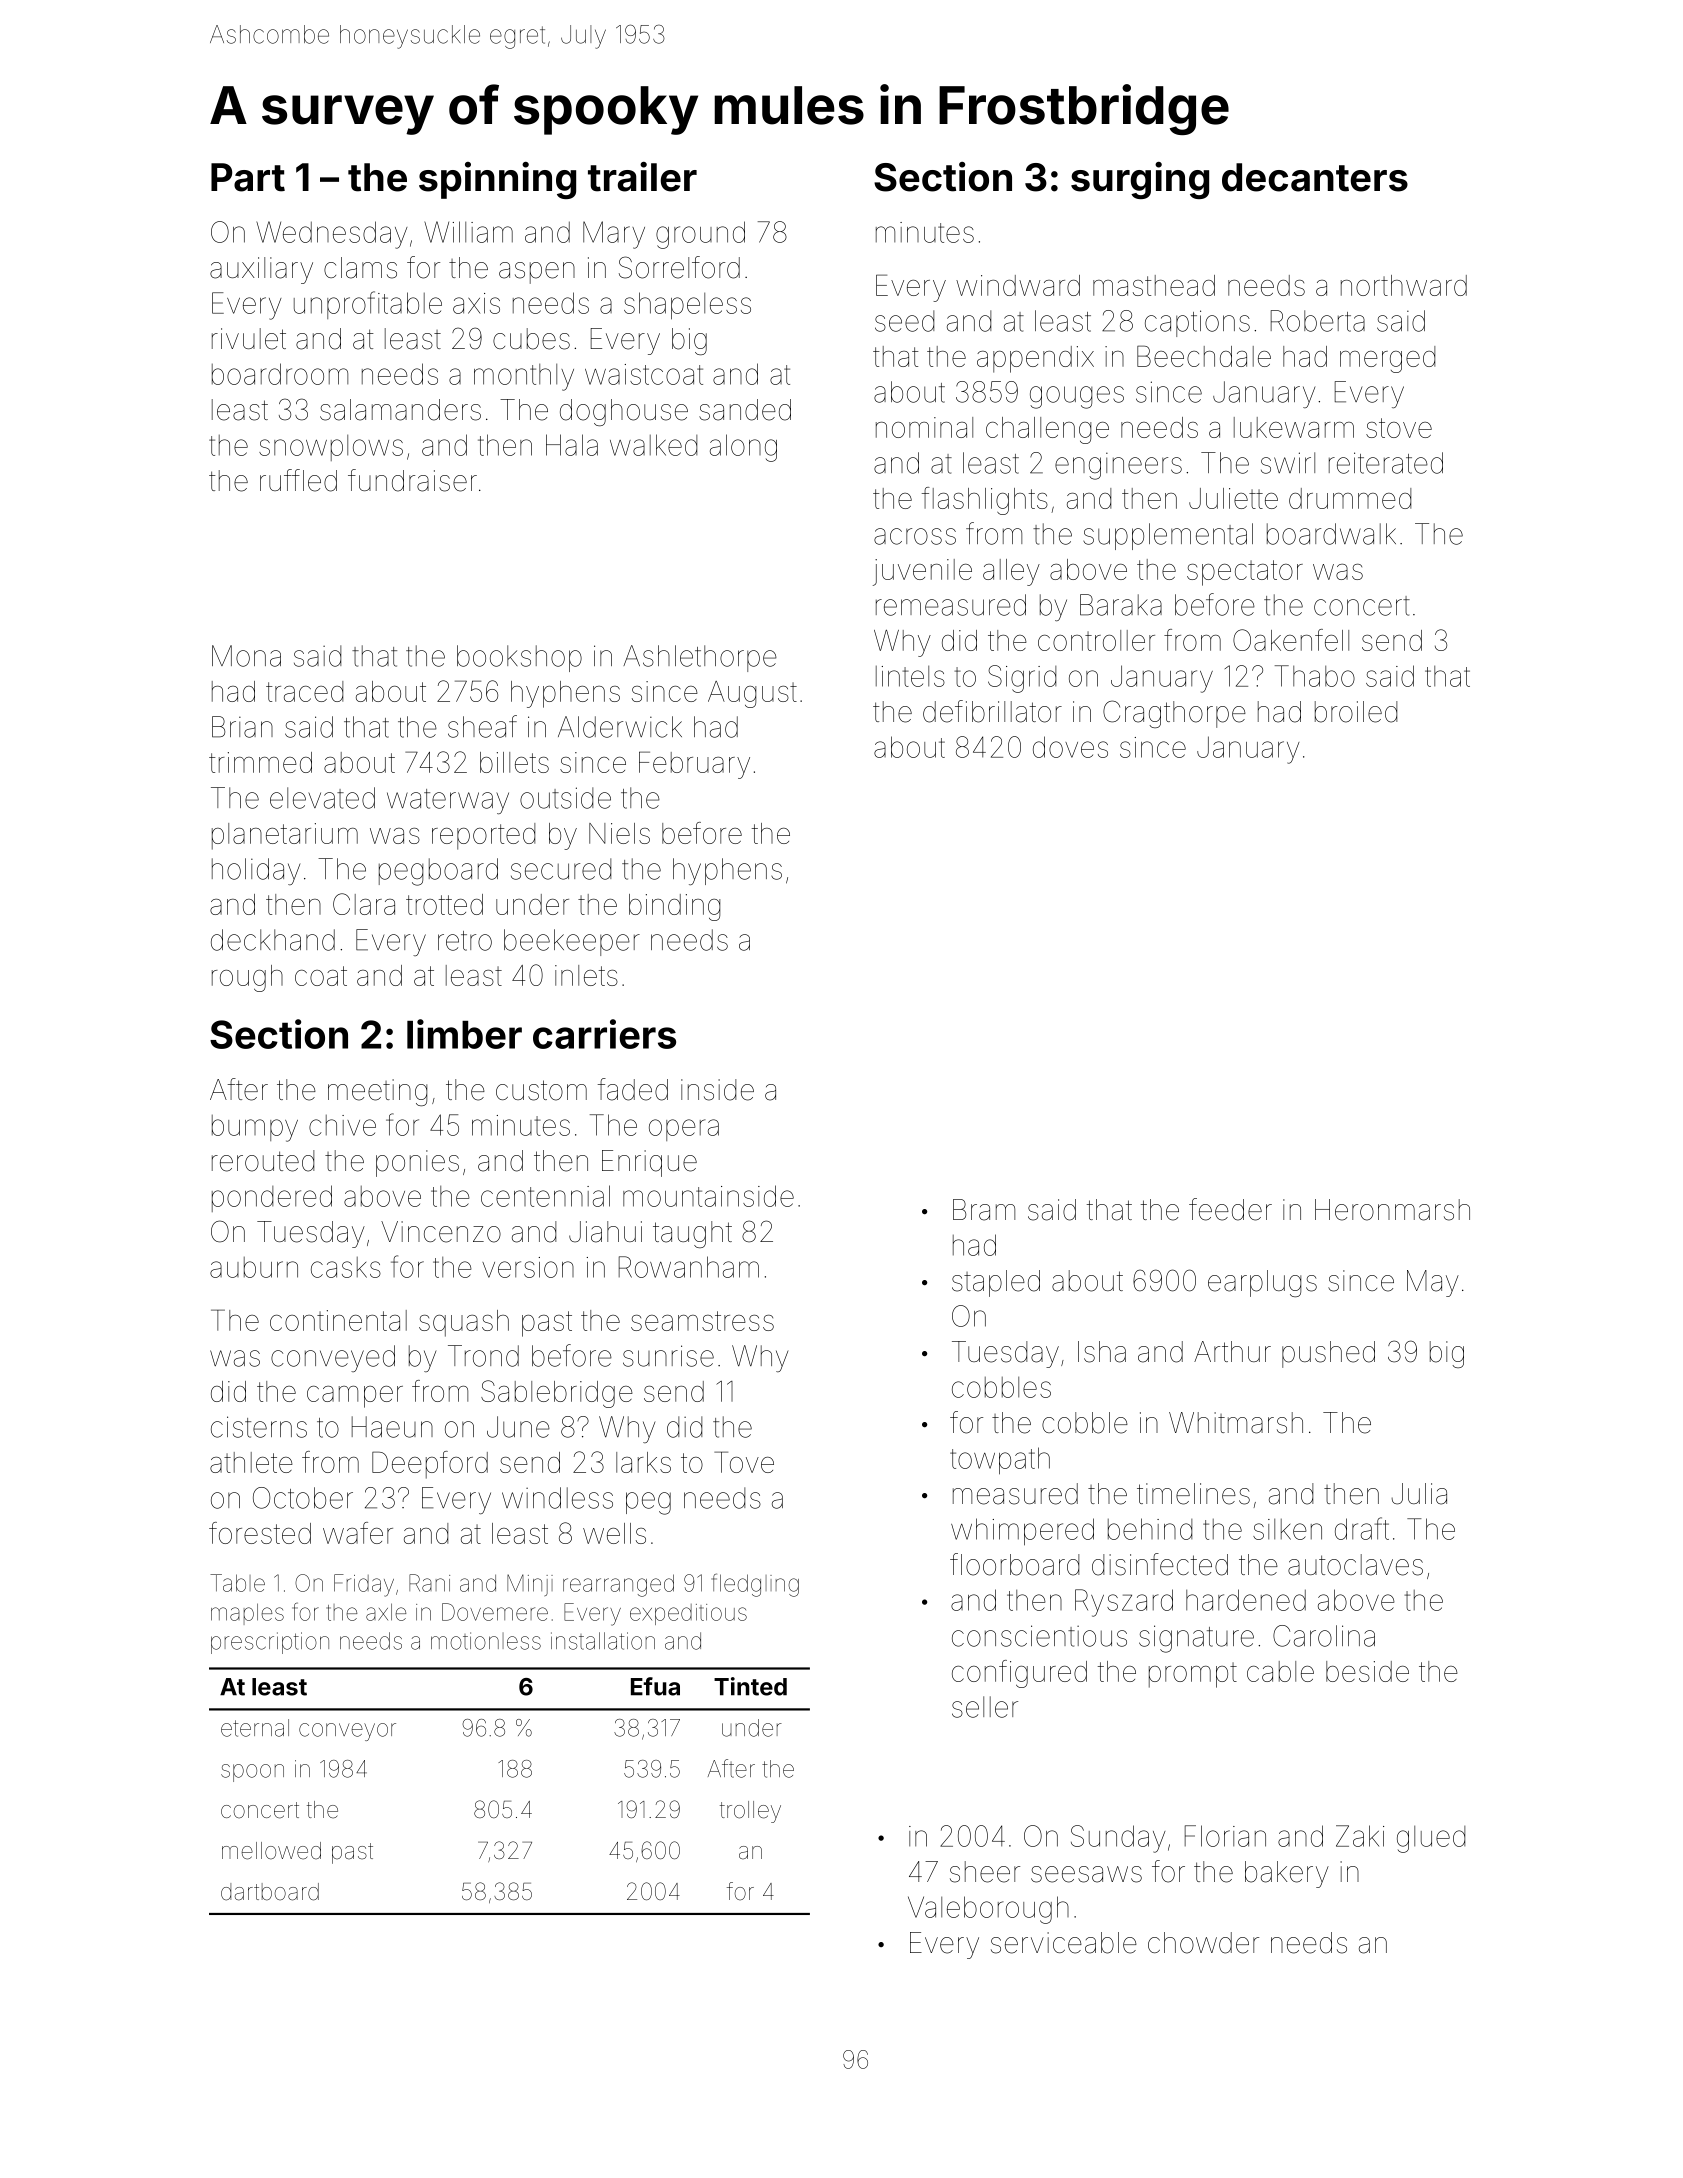  Describe the element at coordinates (992, 711) in the image. I see `defibrillator` at that location.
